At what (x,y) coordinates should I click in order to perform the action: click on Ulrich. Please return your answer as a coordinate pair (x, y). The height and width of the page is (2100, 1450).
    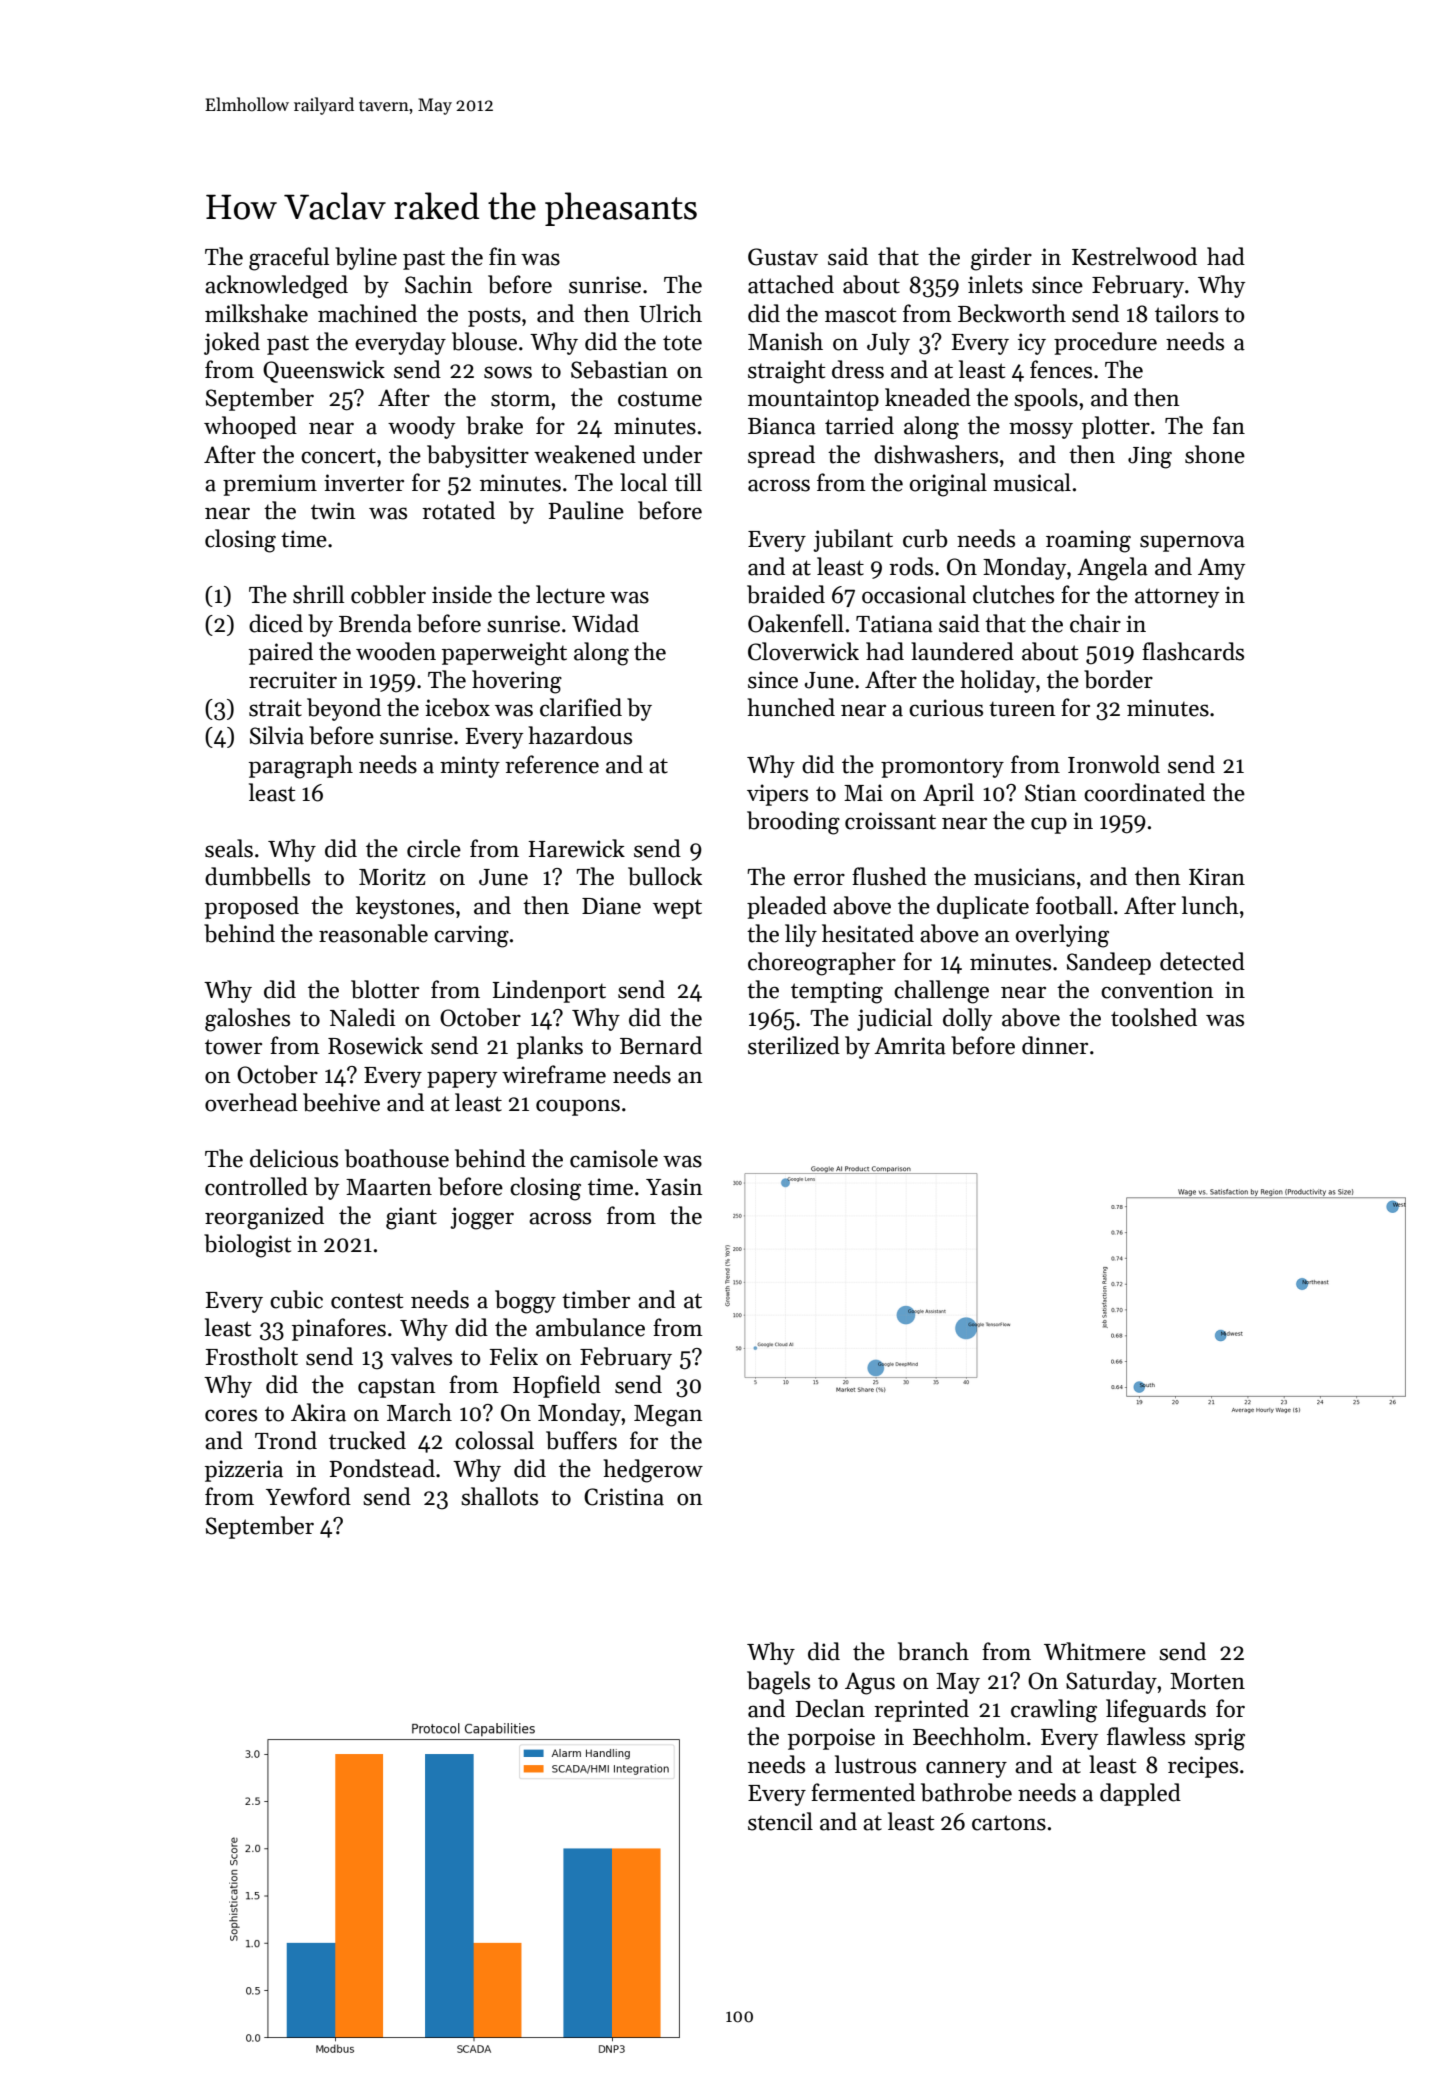
    Looking at the image, I should click on (670, 313).
